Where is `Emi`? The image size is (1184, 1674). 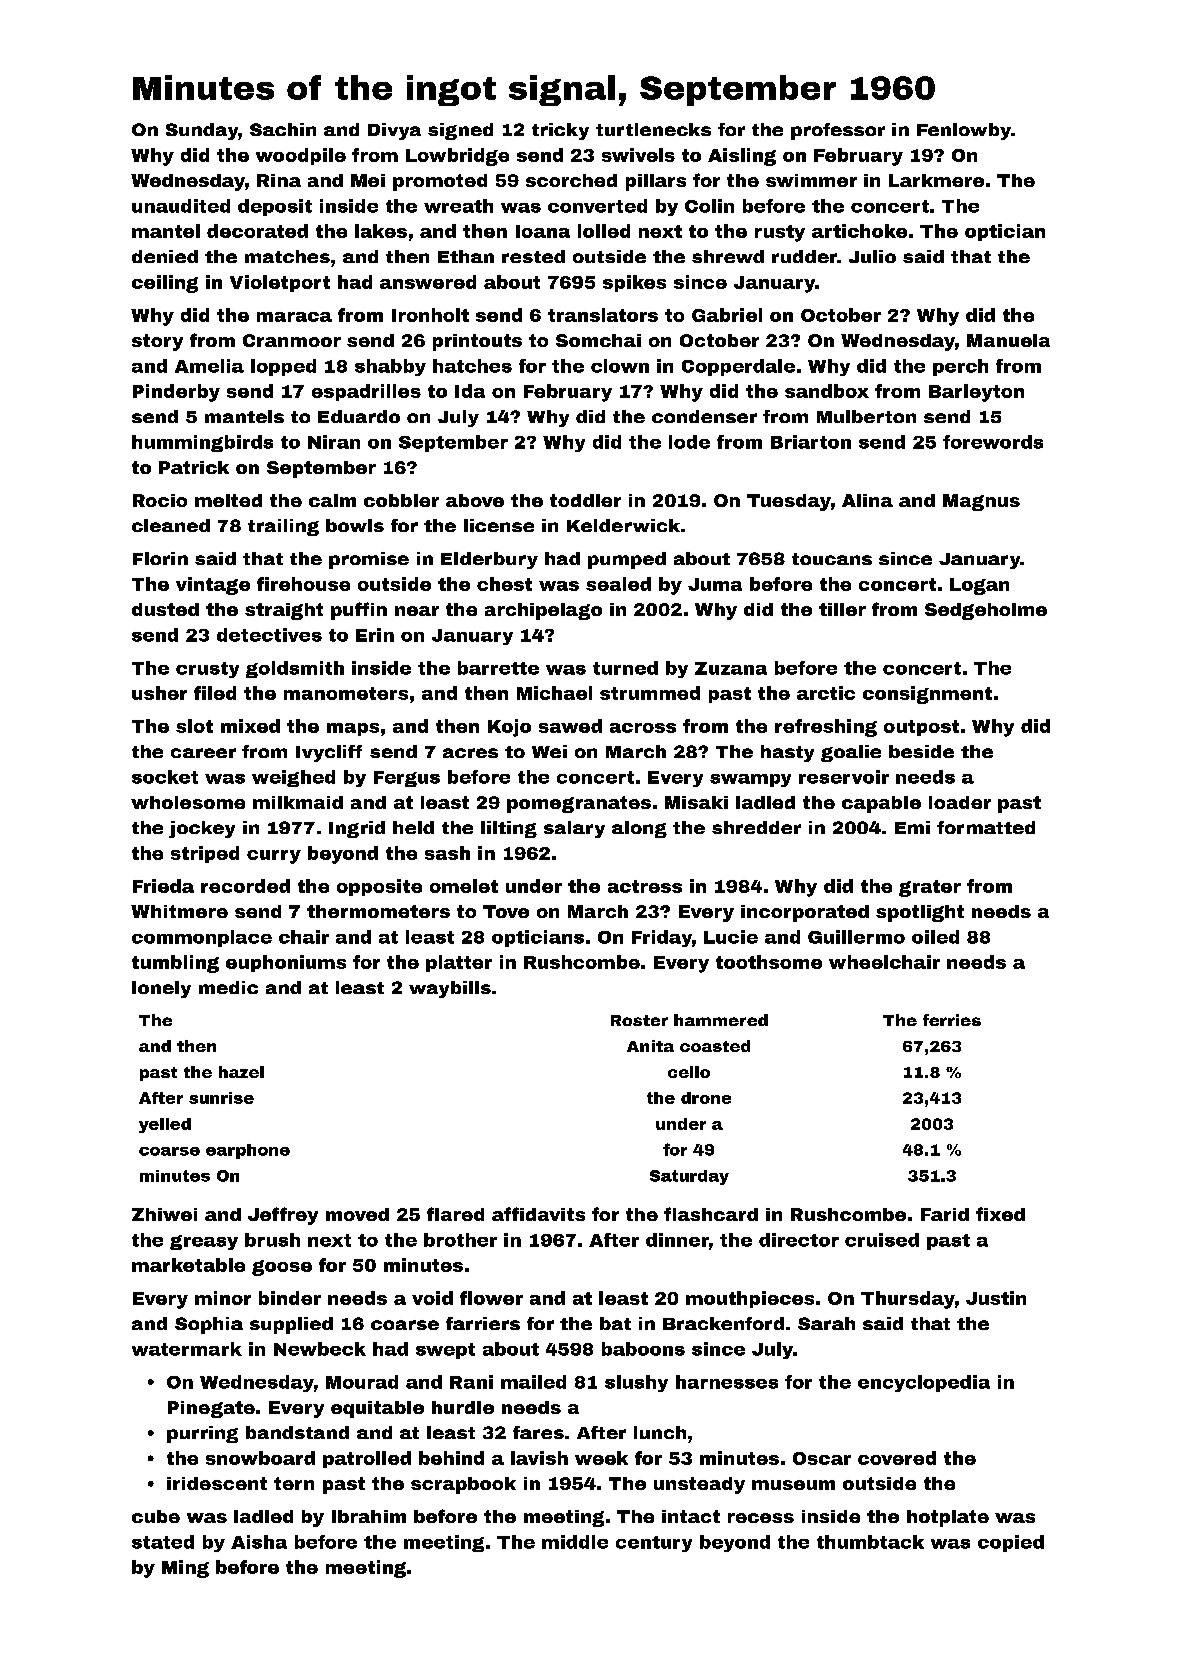 Emi is located at coordinates (912, 827).
